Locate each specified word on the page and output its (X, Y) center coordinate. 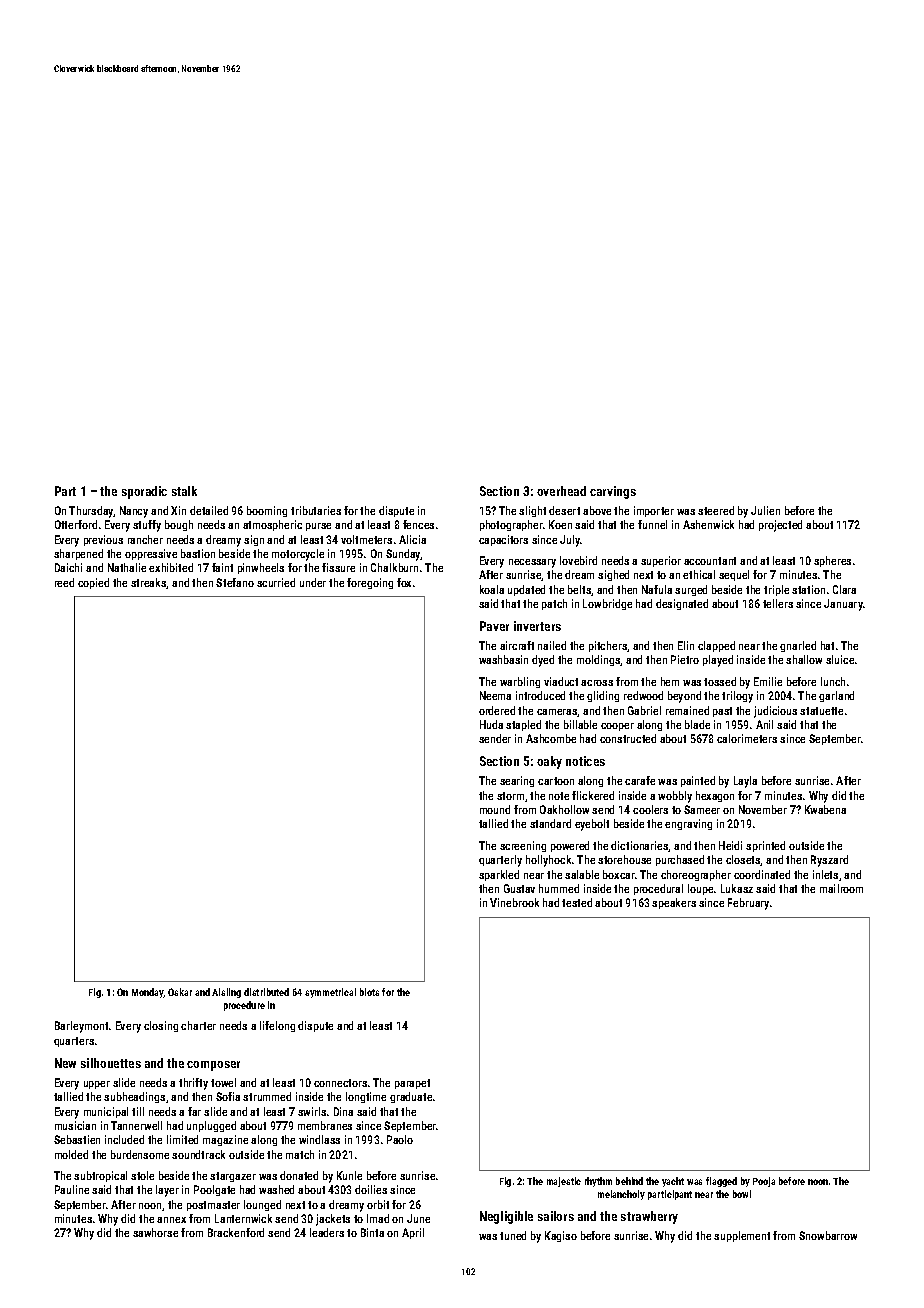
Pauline (72, 1189)
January (843, 605)
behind (629, 1181)
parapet (412, 1084)
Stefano (235, 582)
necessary (532, 563)
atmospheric (272, 525)
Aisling (226, 993)
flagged (721, 1182)
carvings (613, 492)
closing (161, 1026)
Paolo (400, 1139)
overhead (561, 491)
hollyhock (548, 861)
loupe (700, 889)
